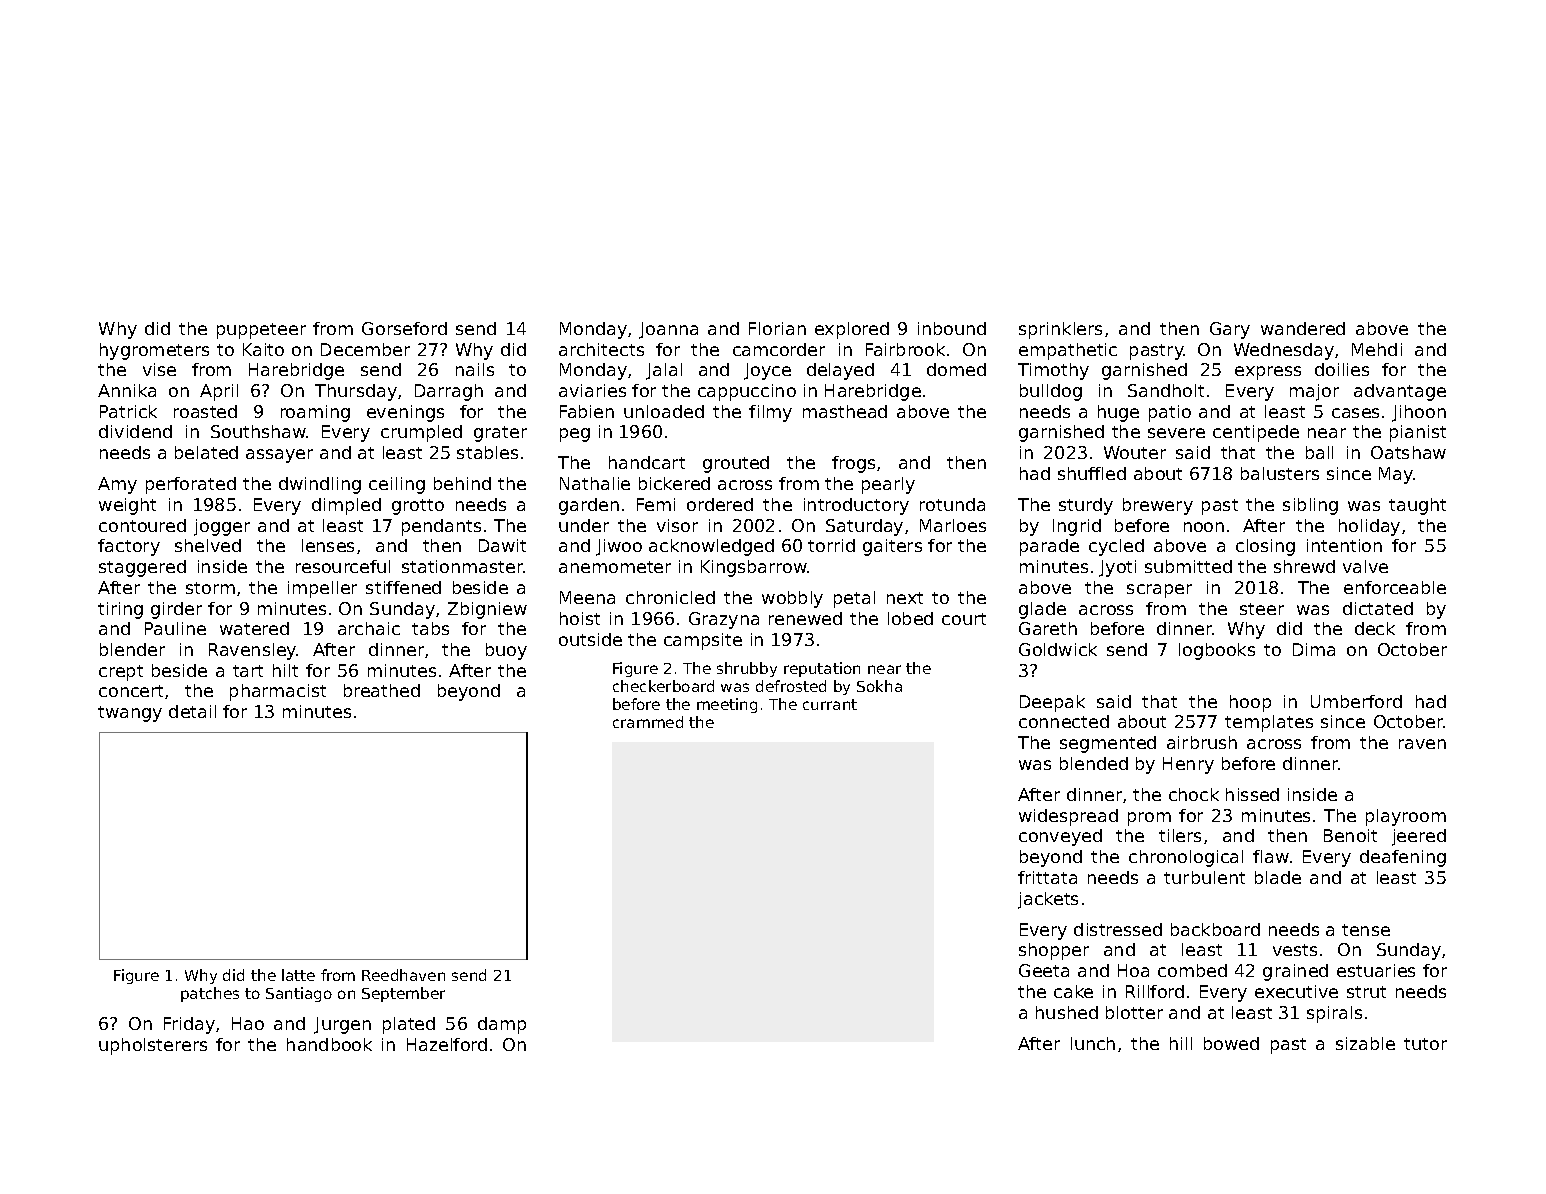 Image resolution: width=1546 pixels, height=1194 pixels. I want to click on pianist, so click(1418, 433).
